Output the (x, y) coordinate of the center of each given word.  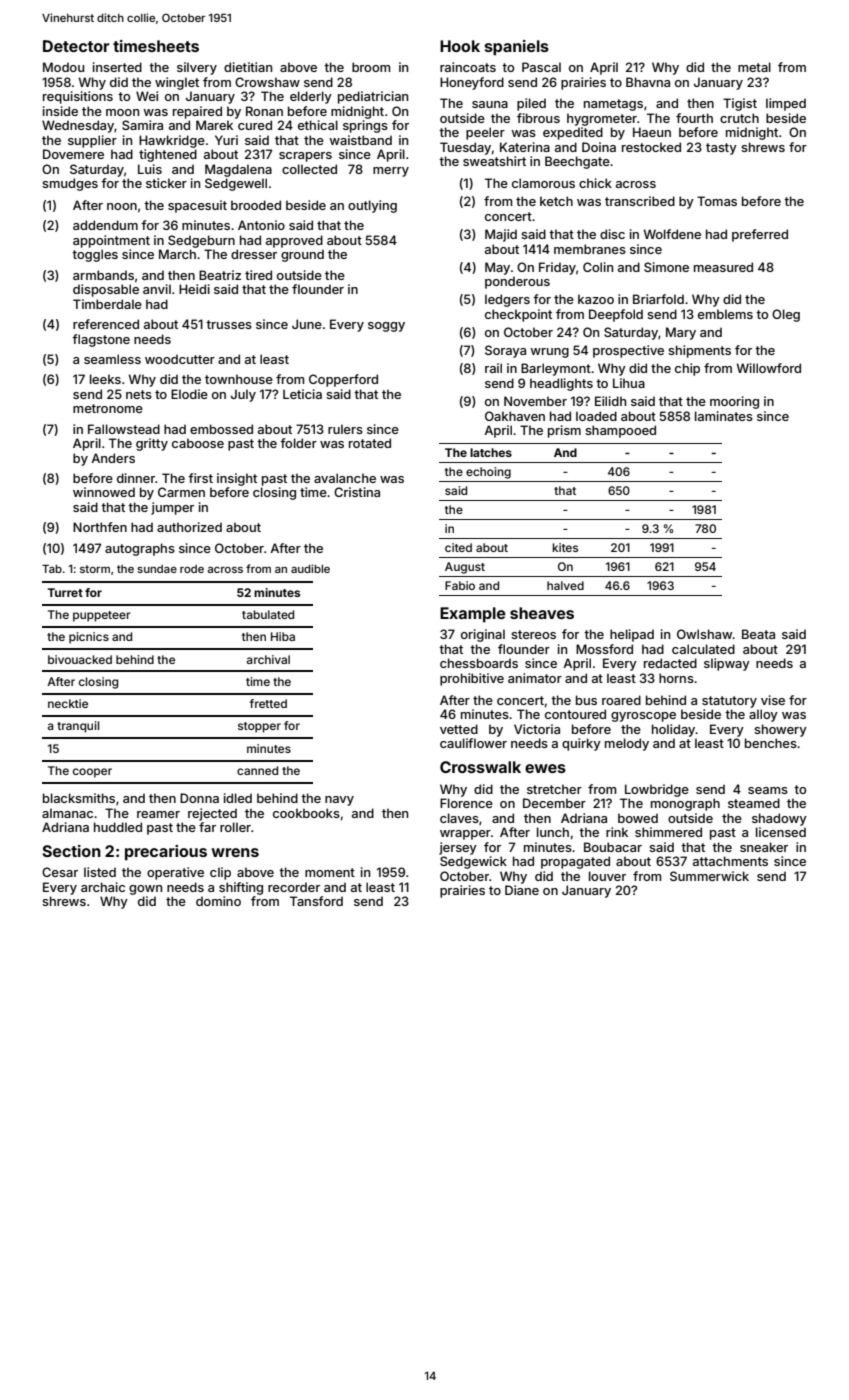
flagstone (101, 340)
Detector (76, 46)
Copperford (343, 380)
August (465, 568)
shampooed (620, 431)
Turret (65, 592)
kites (565, 547)
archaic (103, 887)
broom (371, 67)
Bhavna (648, 82)
